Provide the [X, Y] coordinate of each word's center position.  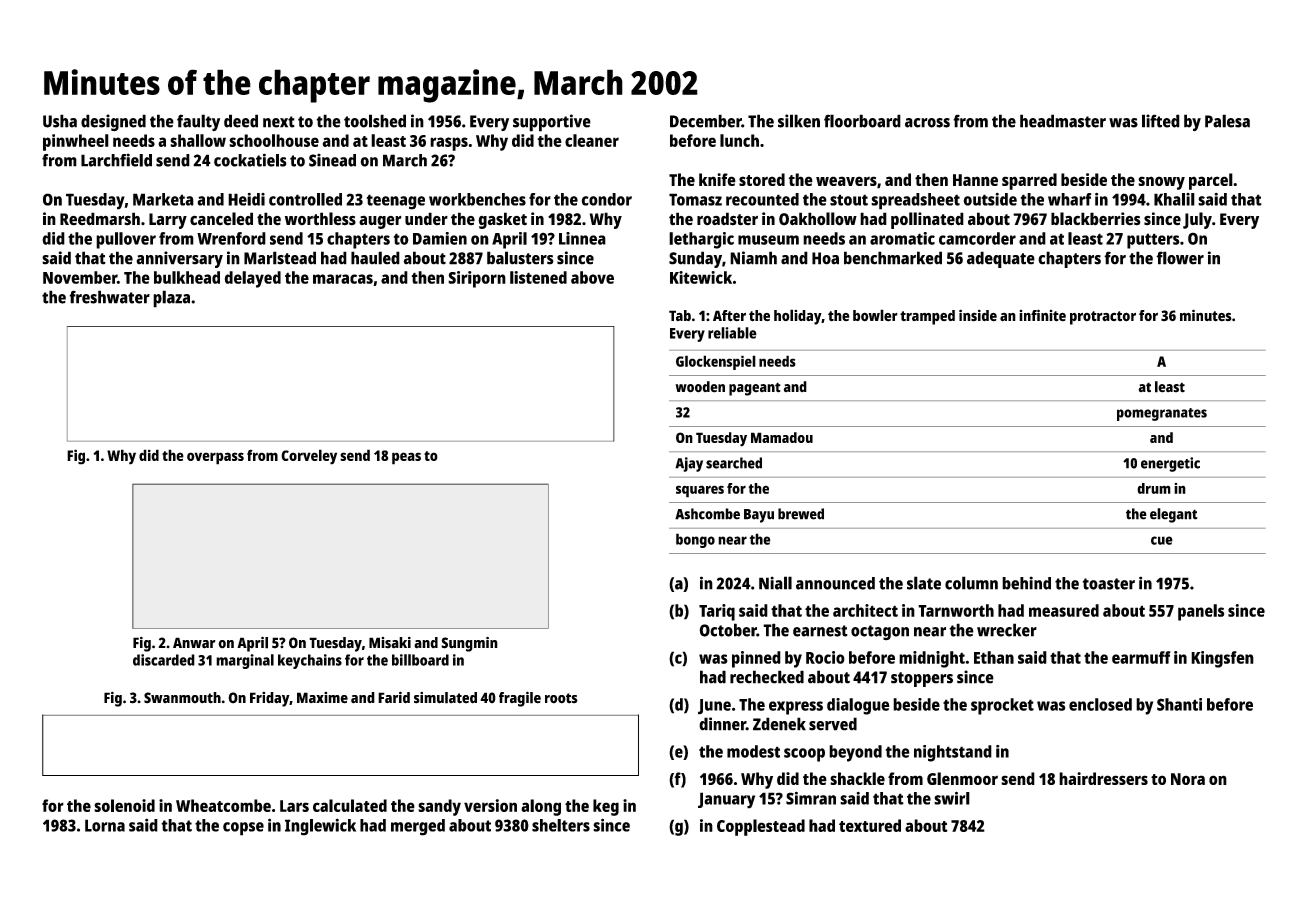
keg [606, 807]
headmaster [1063, 121]
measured [1064, 610]
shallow [198, 140]
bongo [695, 540]
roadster [727, 219]
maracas [343, 279]
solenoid [124, 805]
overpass [215, 458]
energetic [1170, 464]
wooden [700, 387]
